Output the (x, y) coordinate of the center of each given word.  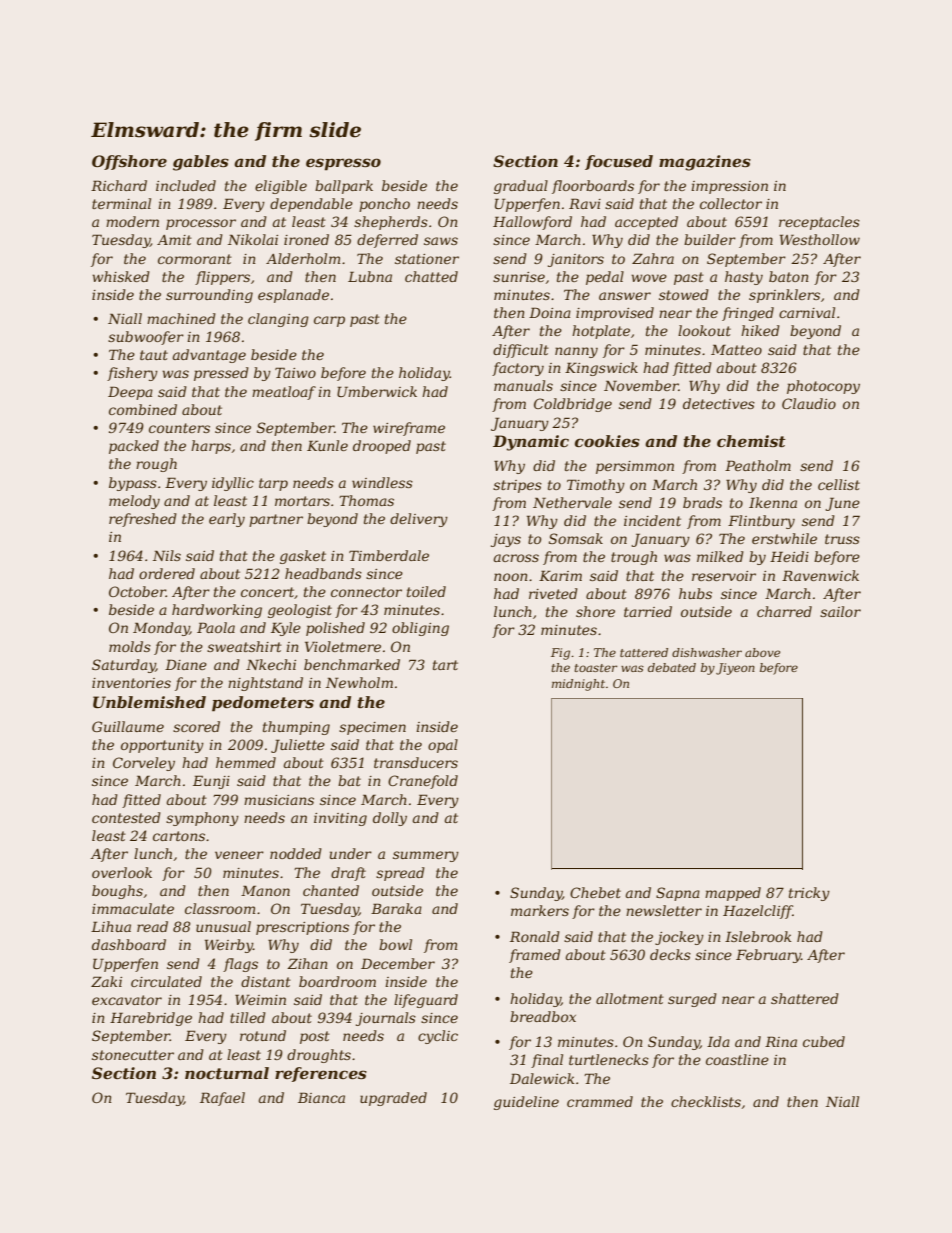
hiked (760, 330)
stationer (427, 259)
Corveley (144, 764)
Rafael (222, 1099)
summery (426, 856)
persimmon (635, 467)
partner (276, 520)
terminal (121, 203)
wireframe (409, 429)
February (768, 956)
